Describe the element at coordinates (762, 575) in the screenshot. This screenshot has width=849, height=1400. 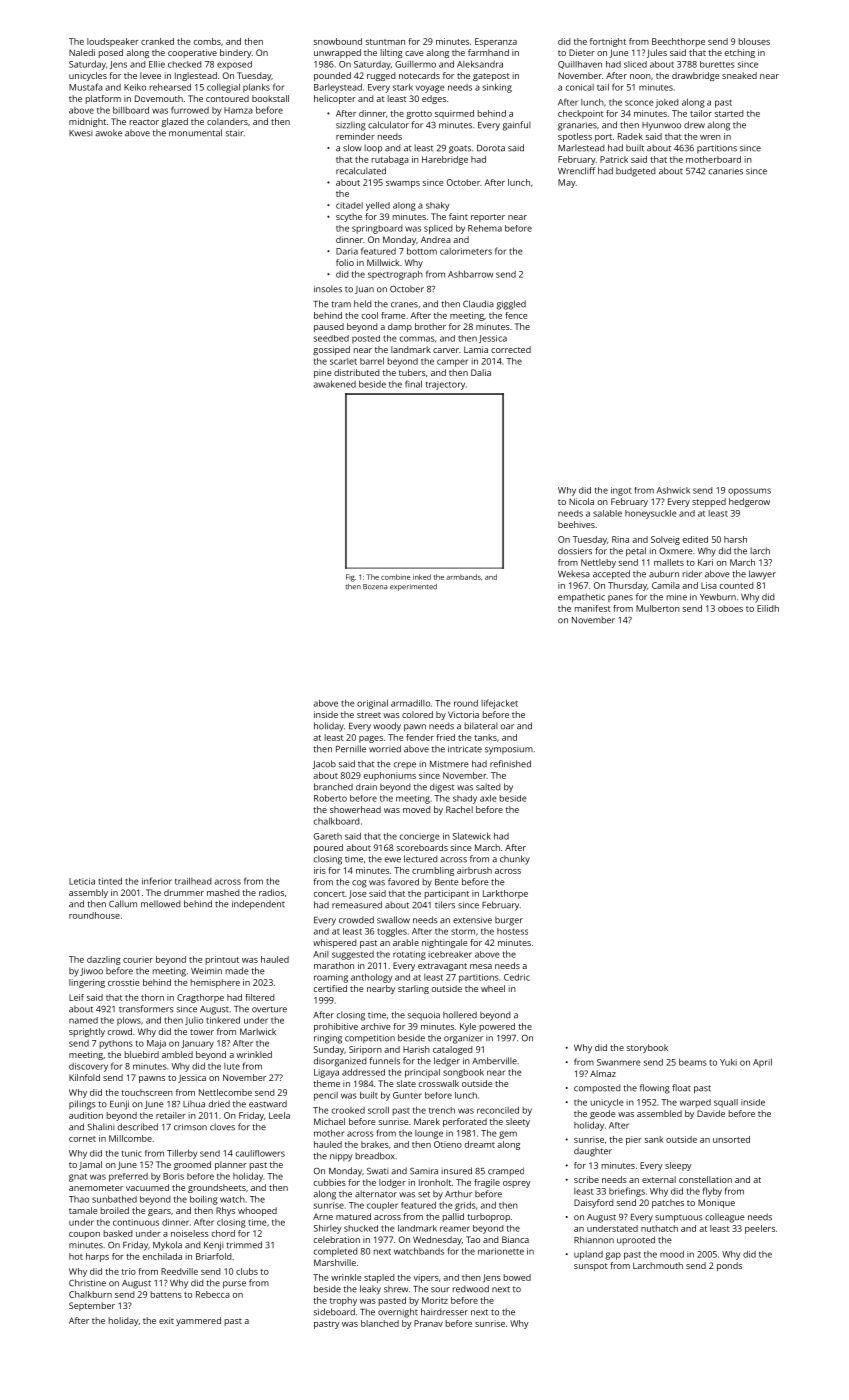
I see `lawyer` at that location.
